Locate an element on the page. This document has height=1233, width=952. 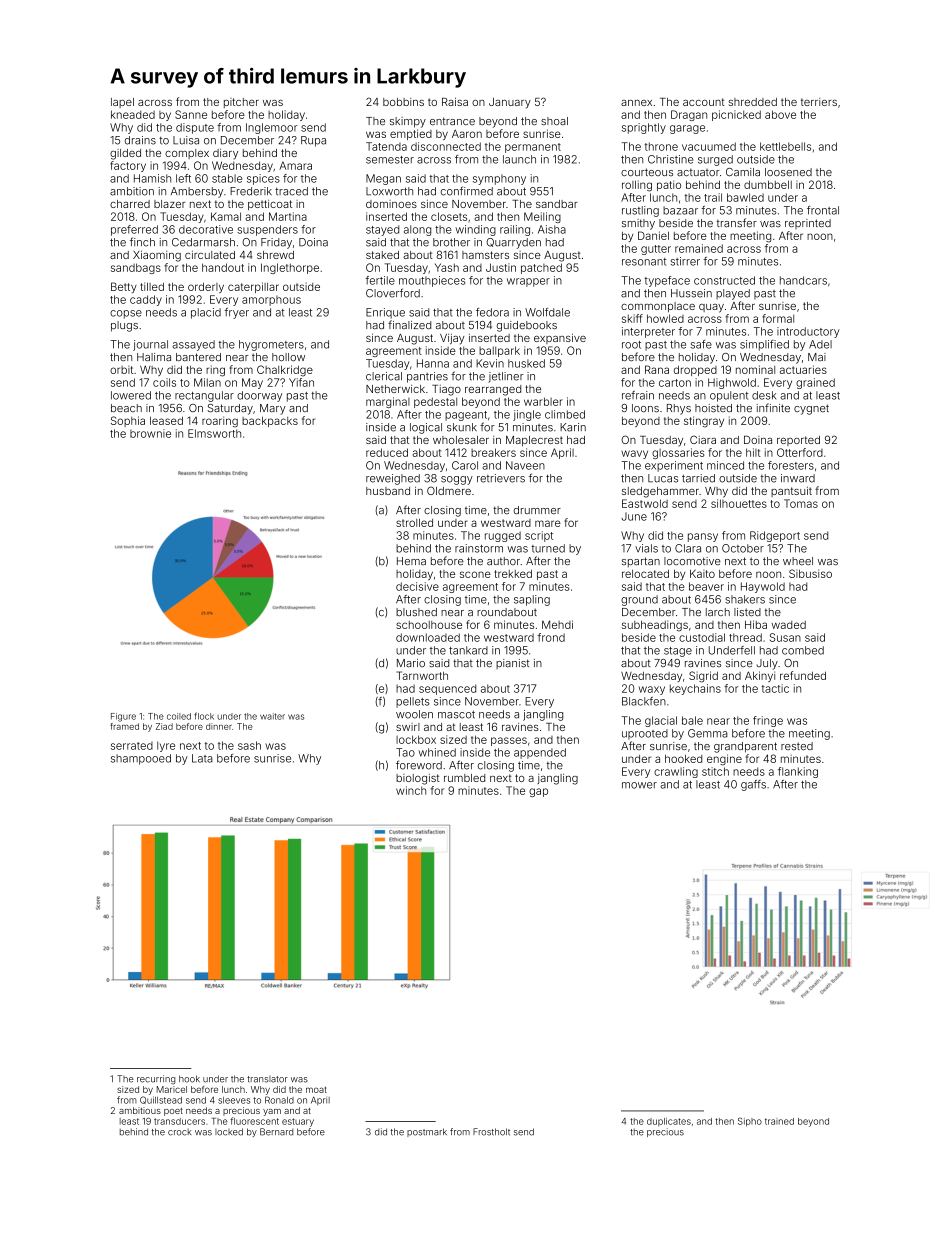
pitcher is located at coordinates (241, 103).
